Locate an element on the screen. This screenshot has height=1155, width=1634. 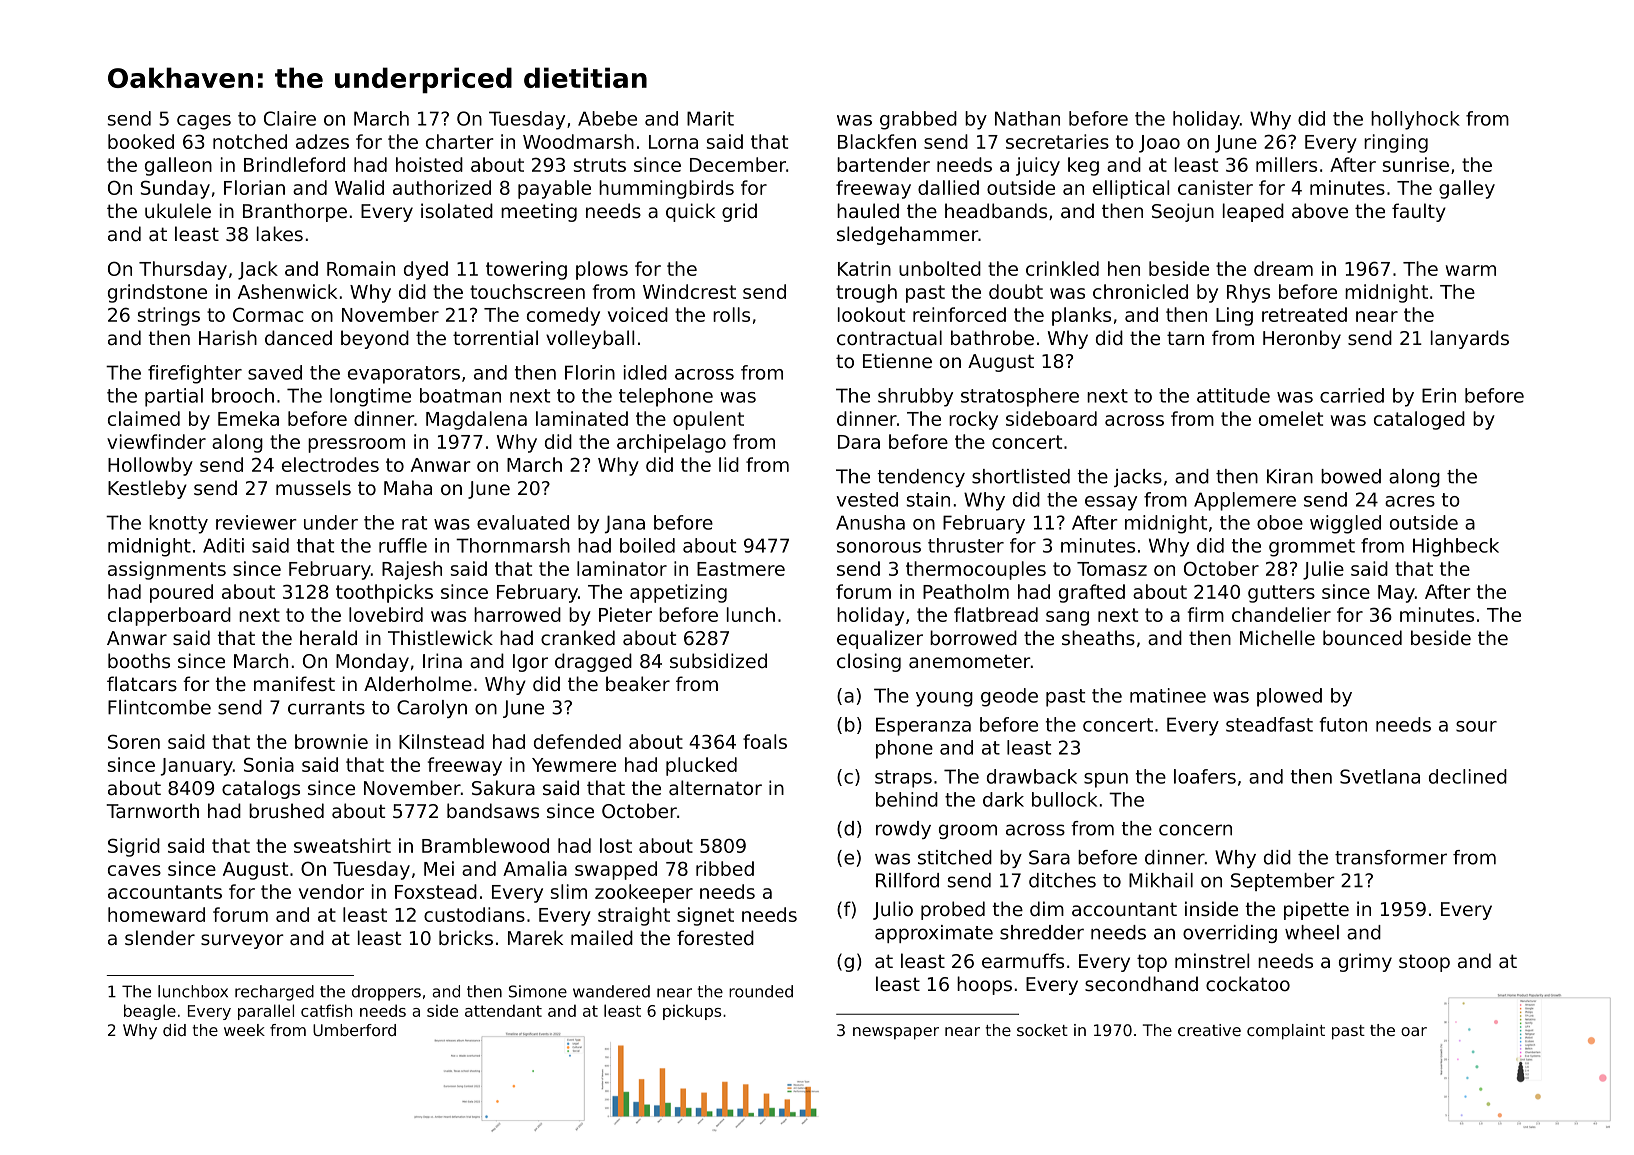
isolated is located at coordinates (457, 211).
